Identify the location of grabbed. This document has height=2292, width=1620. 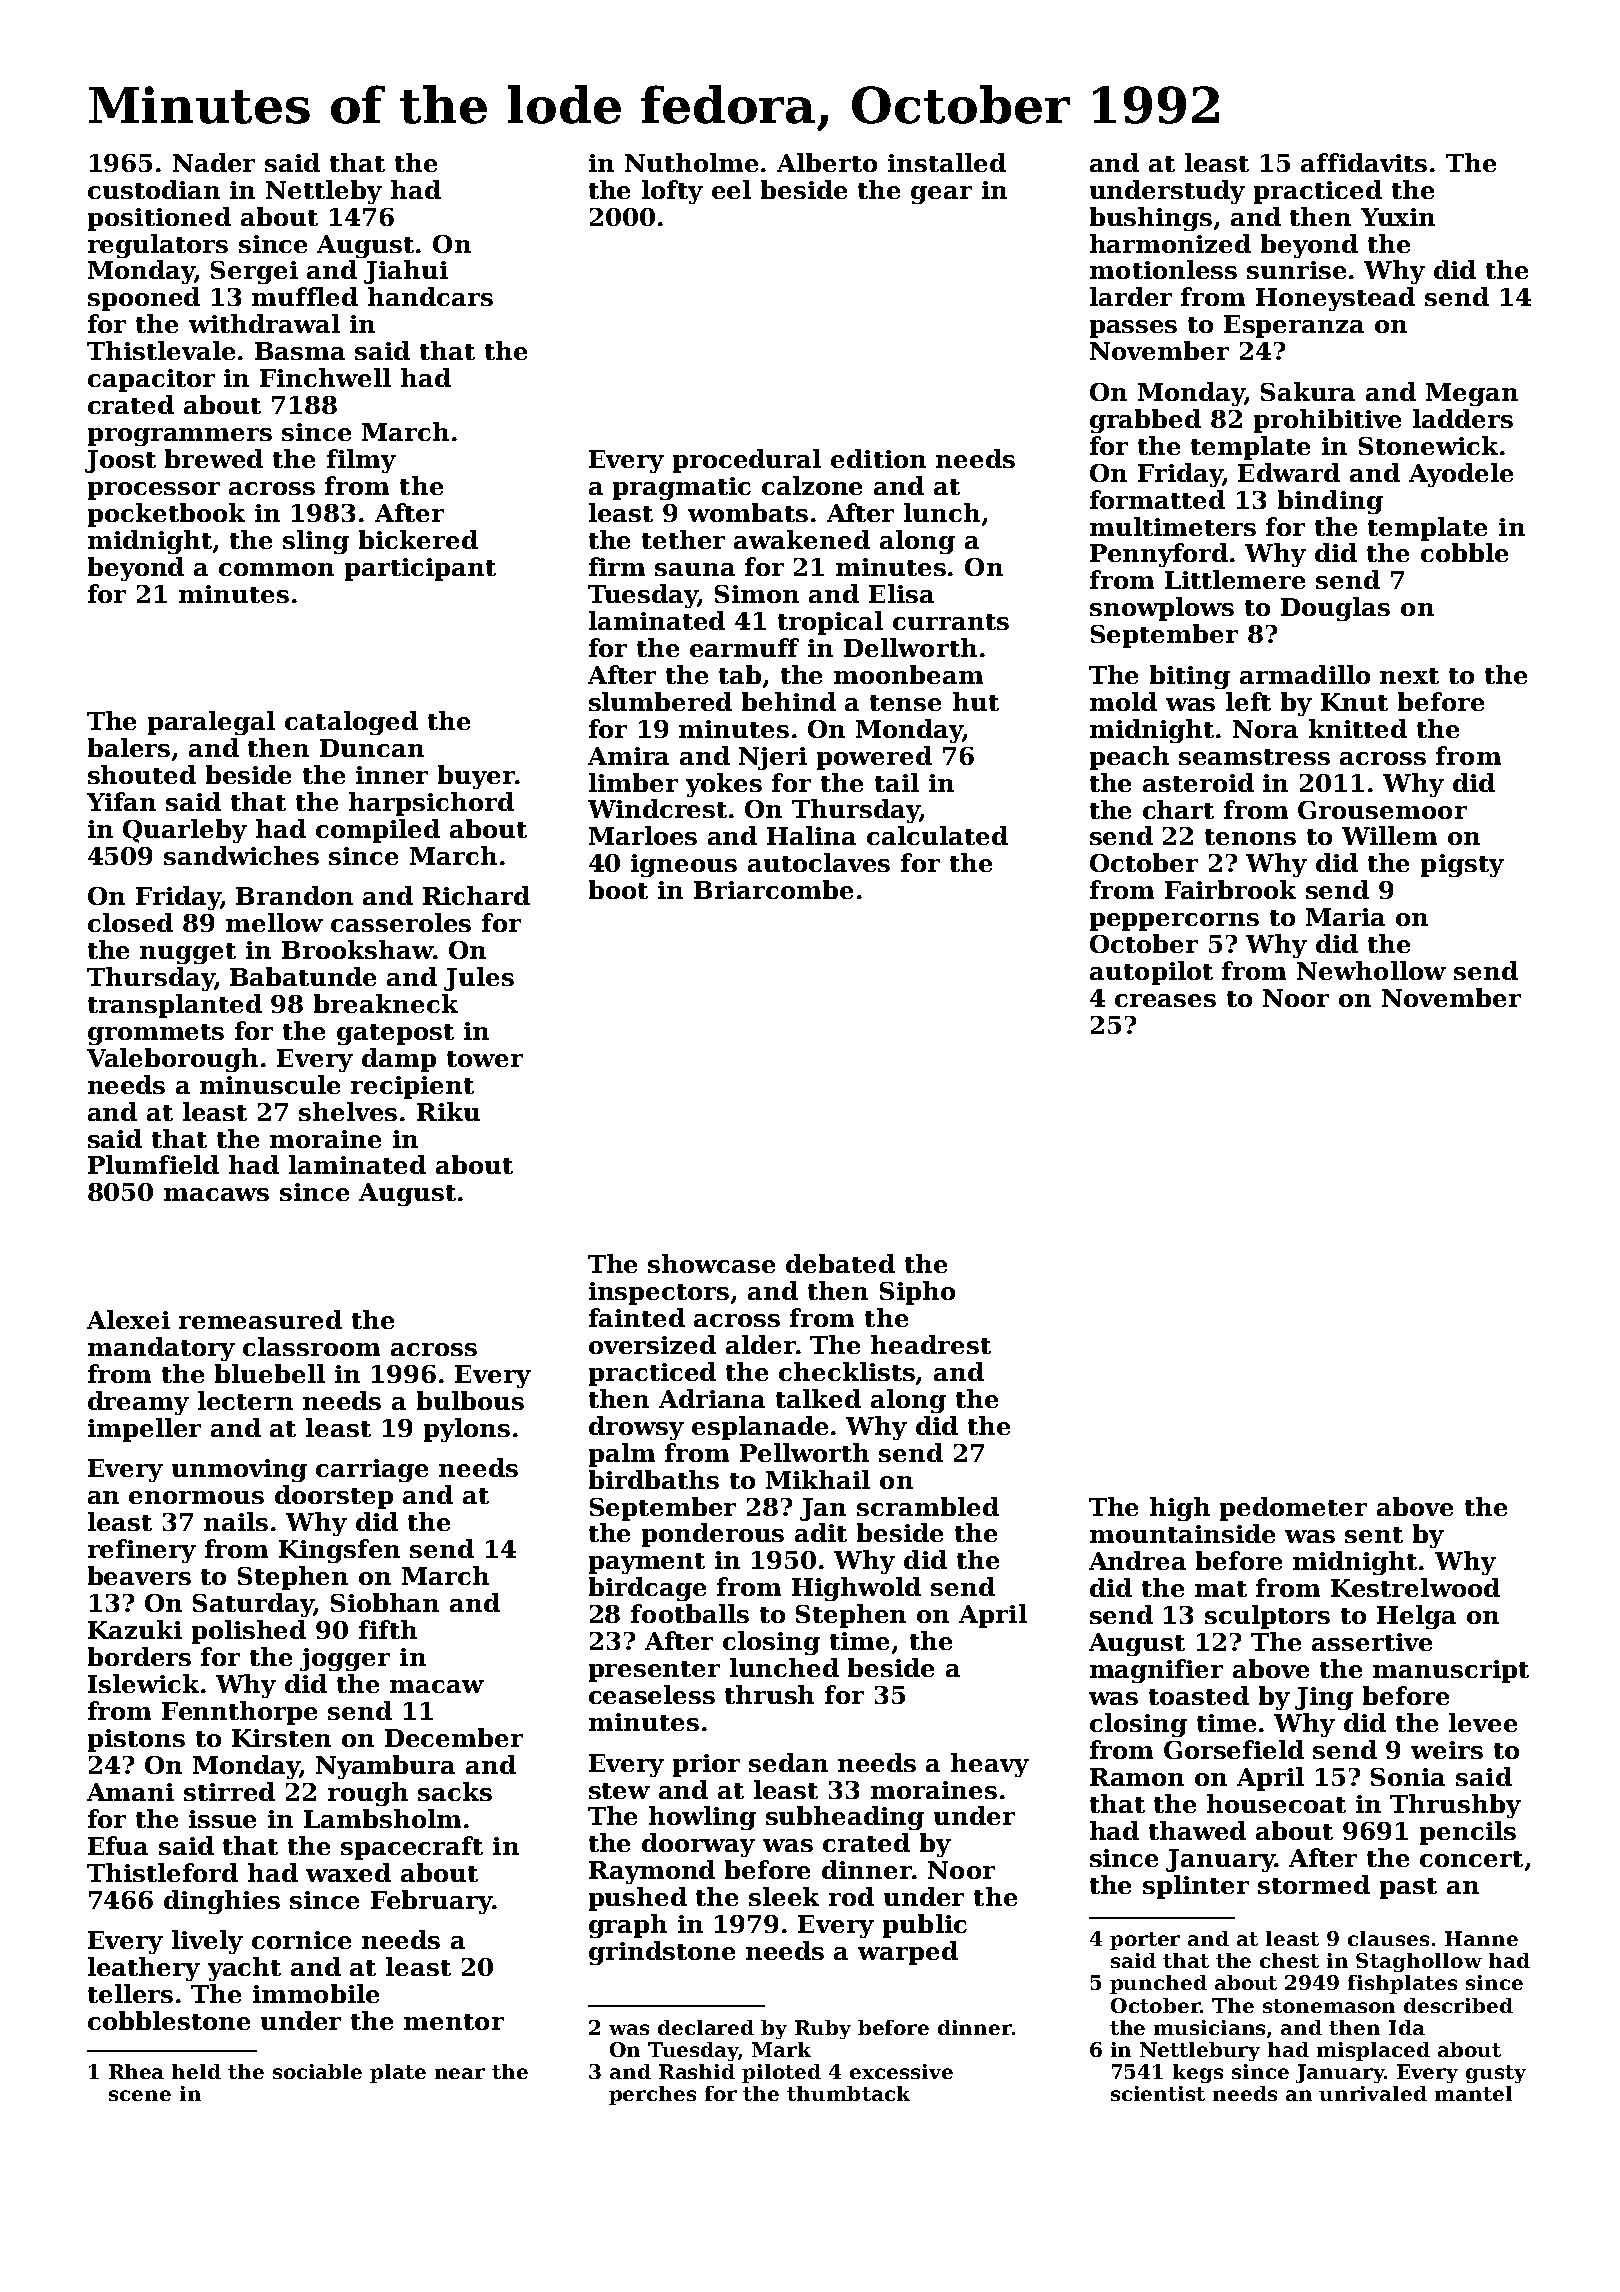
(1145, 421).
